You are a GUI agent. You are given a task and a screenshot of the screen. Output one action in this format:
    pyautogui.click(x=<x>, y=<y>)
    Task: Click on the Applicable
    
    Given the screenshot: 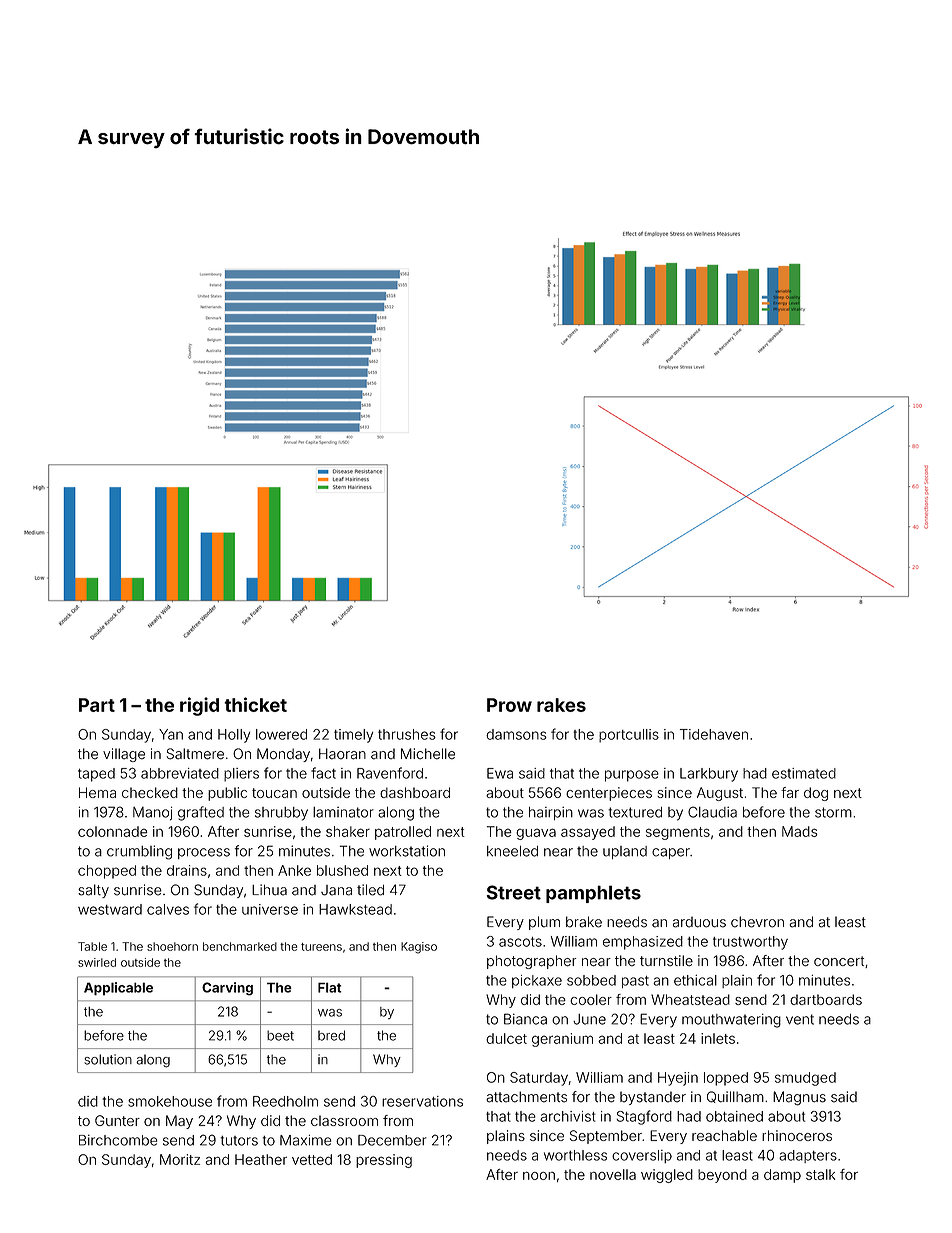 What is the action you would take?
    pyautogui.click(x=118, y=989)
